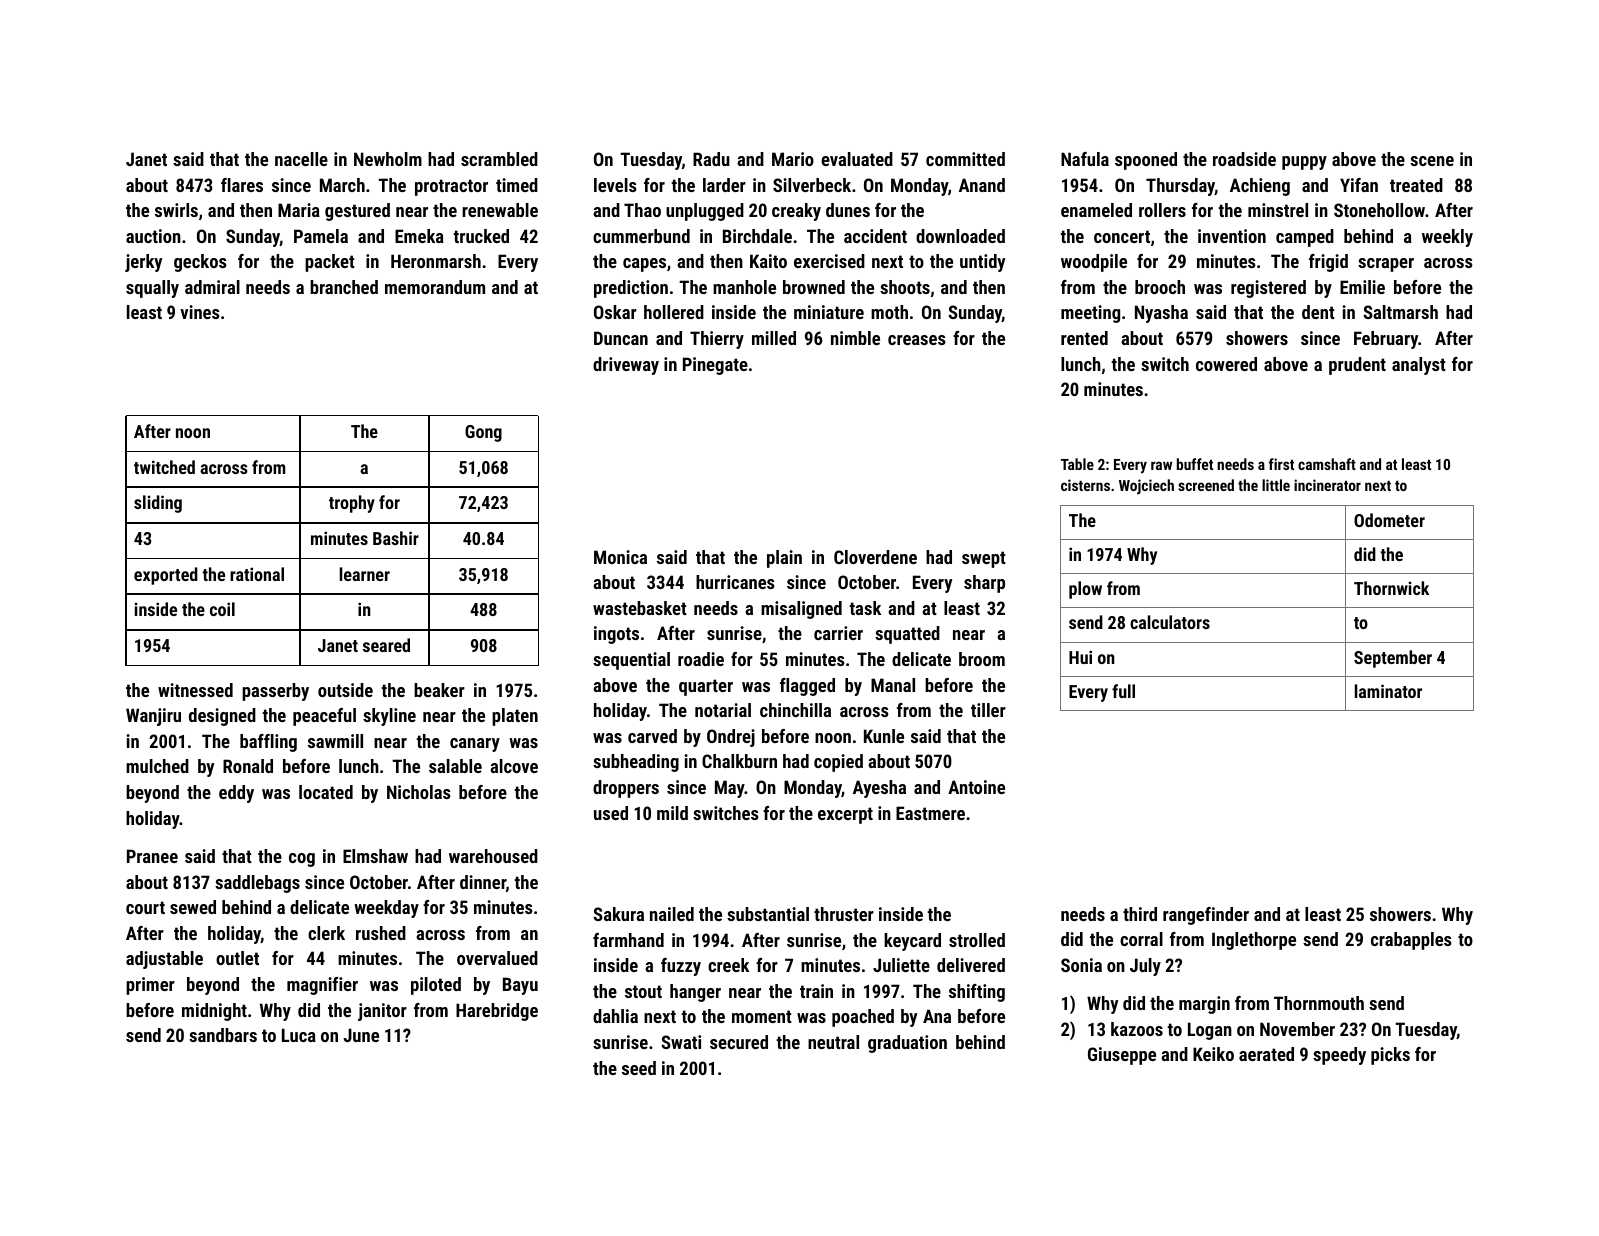 The height and width of the document is (1236, 1599). I want to click on analyst, so click(1419, 366).
